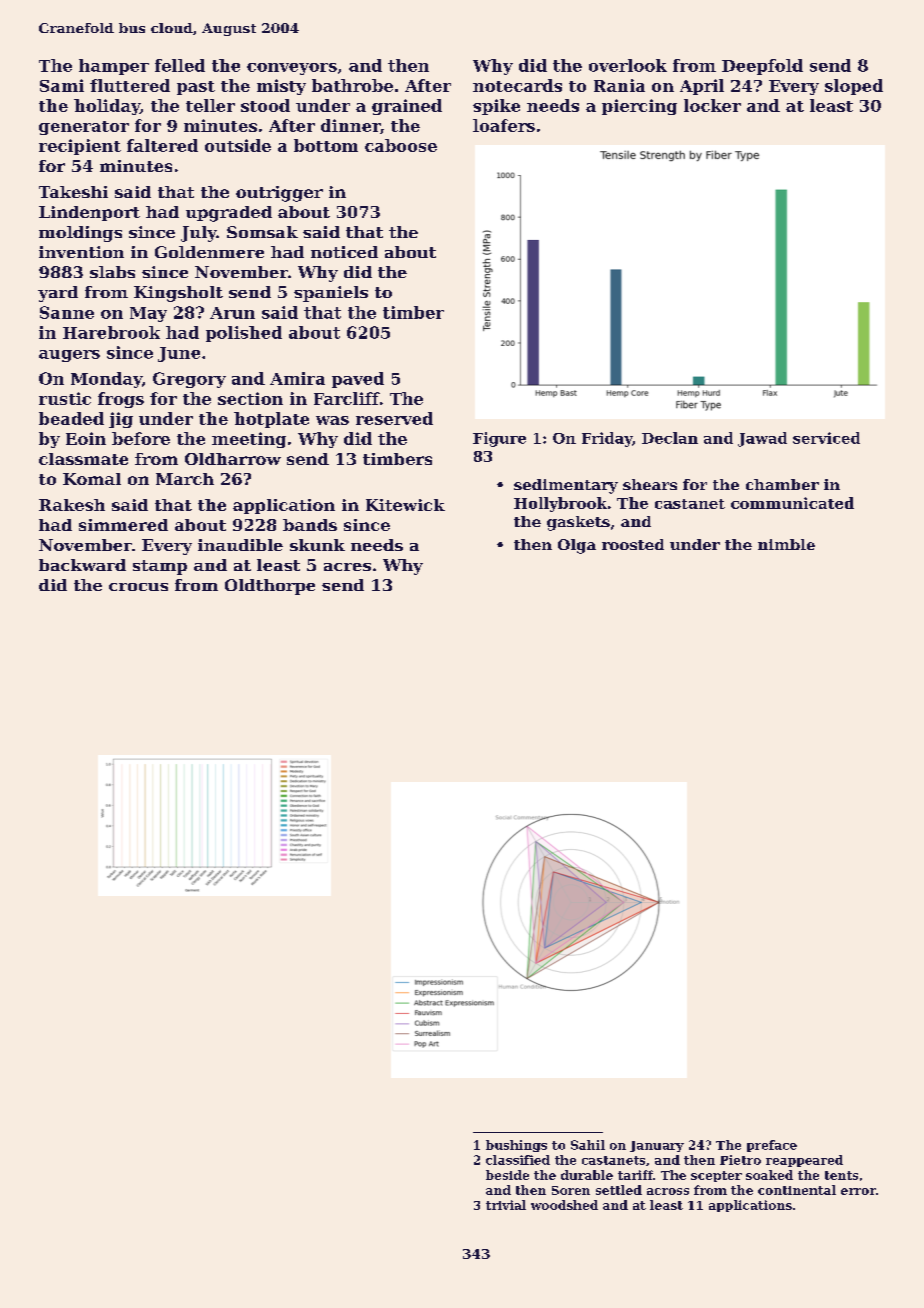  I want to click on serviced, so click(826, 438).
